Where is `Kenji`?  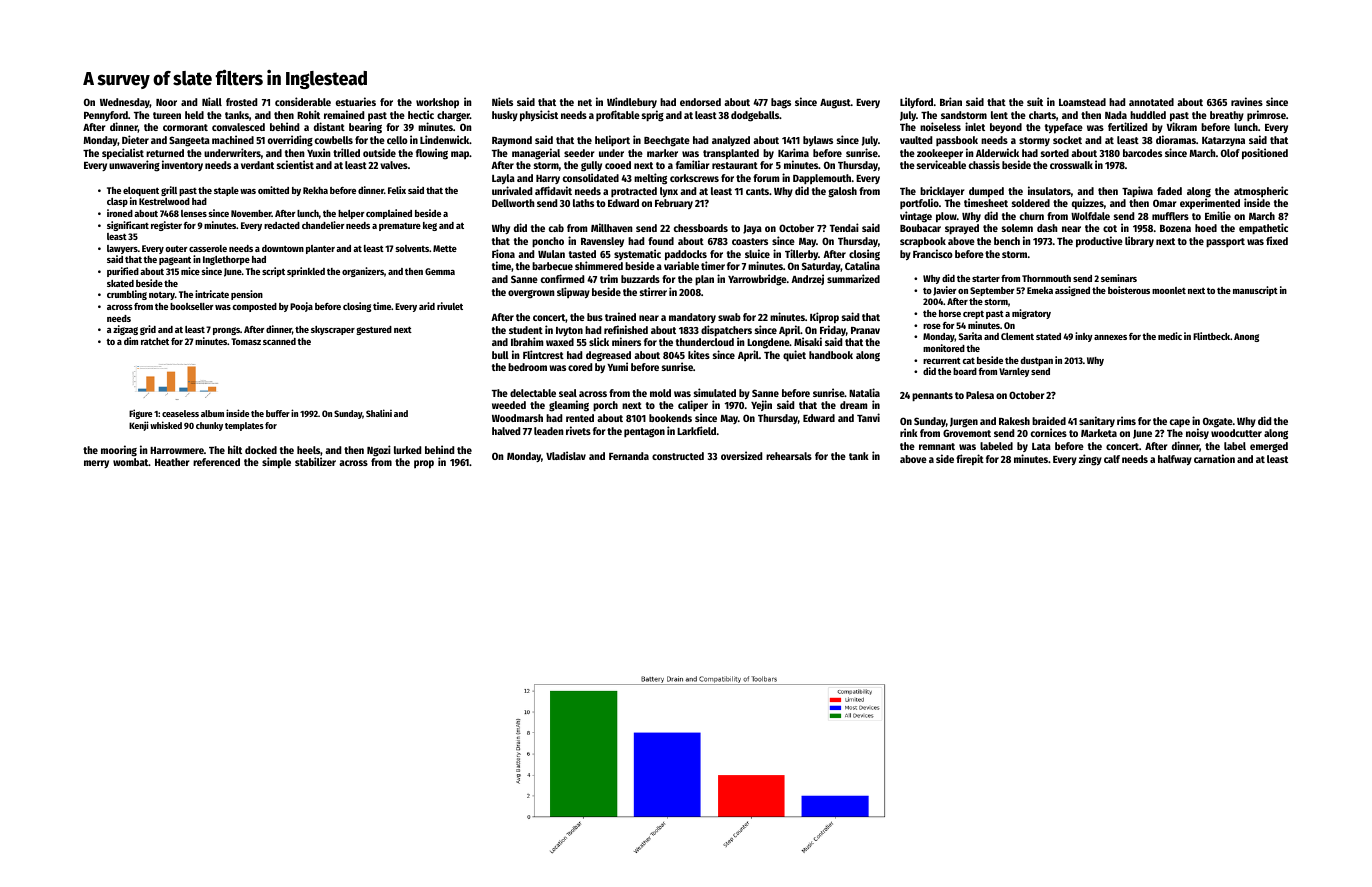
Kenji is located at coordinates (139, 426).
